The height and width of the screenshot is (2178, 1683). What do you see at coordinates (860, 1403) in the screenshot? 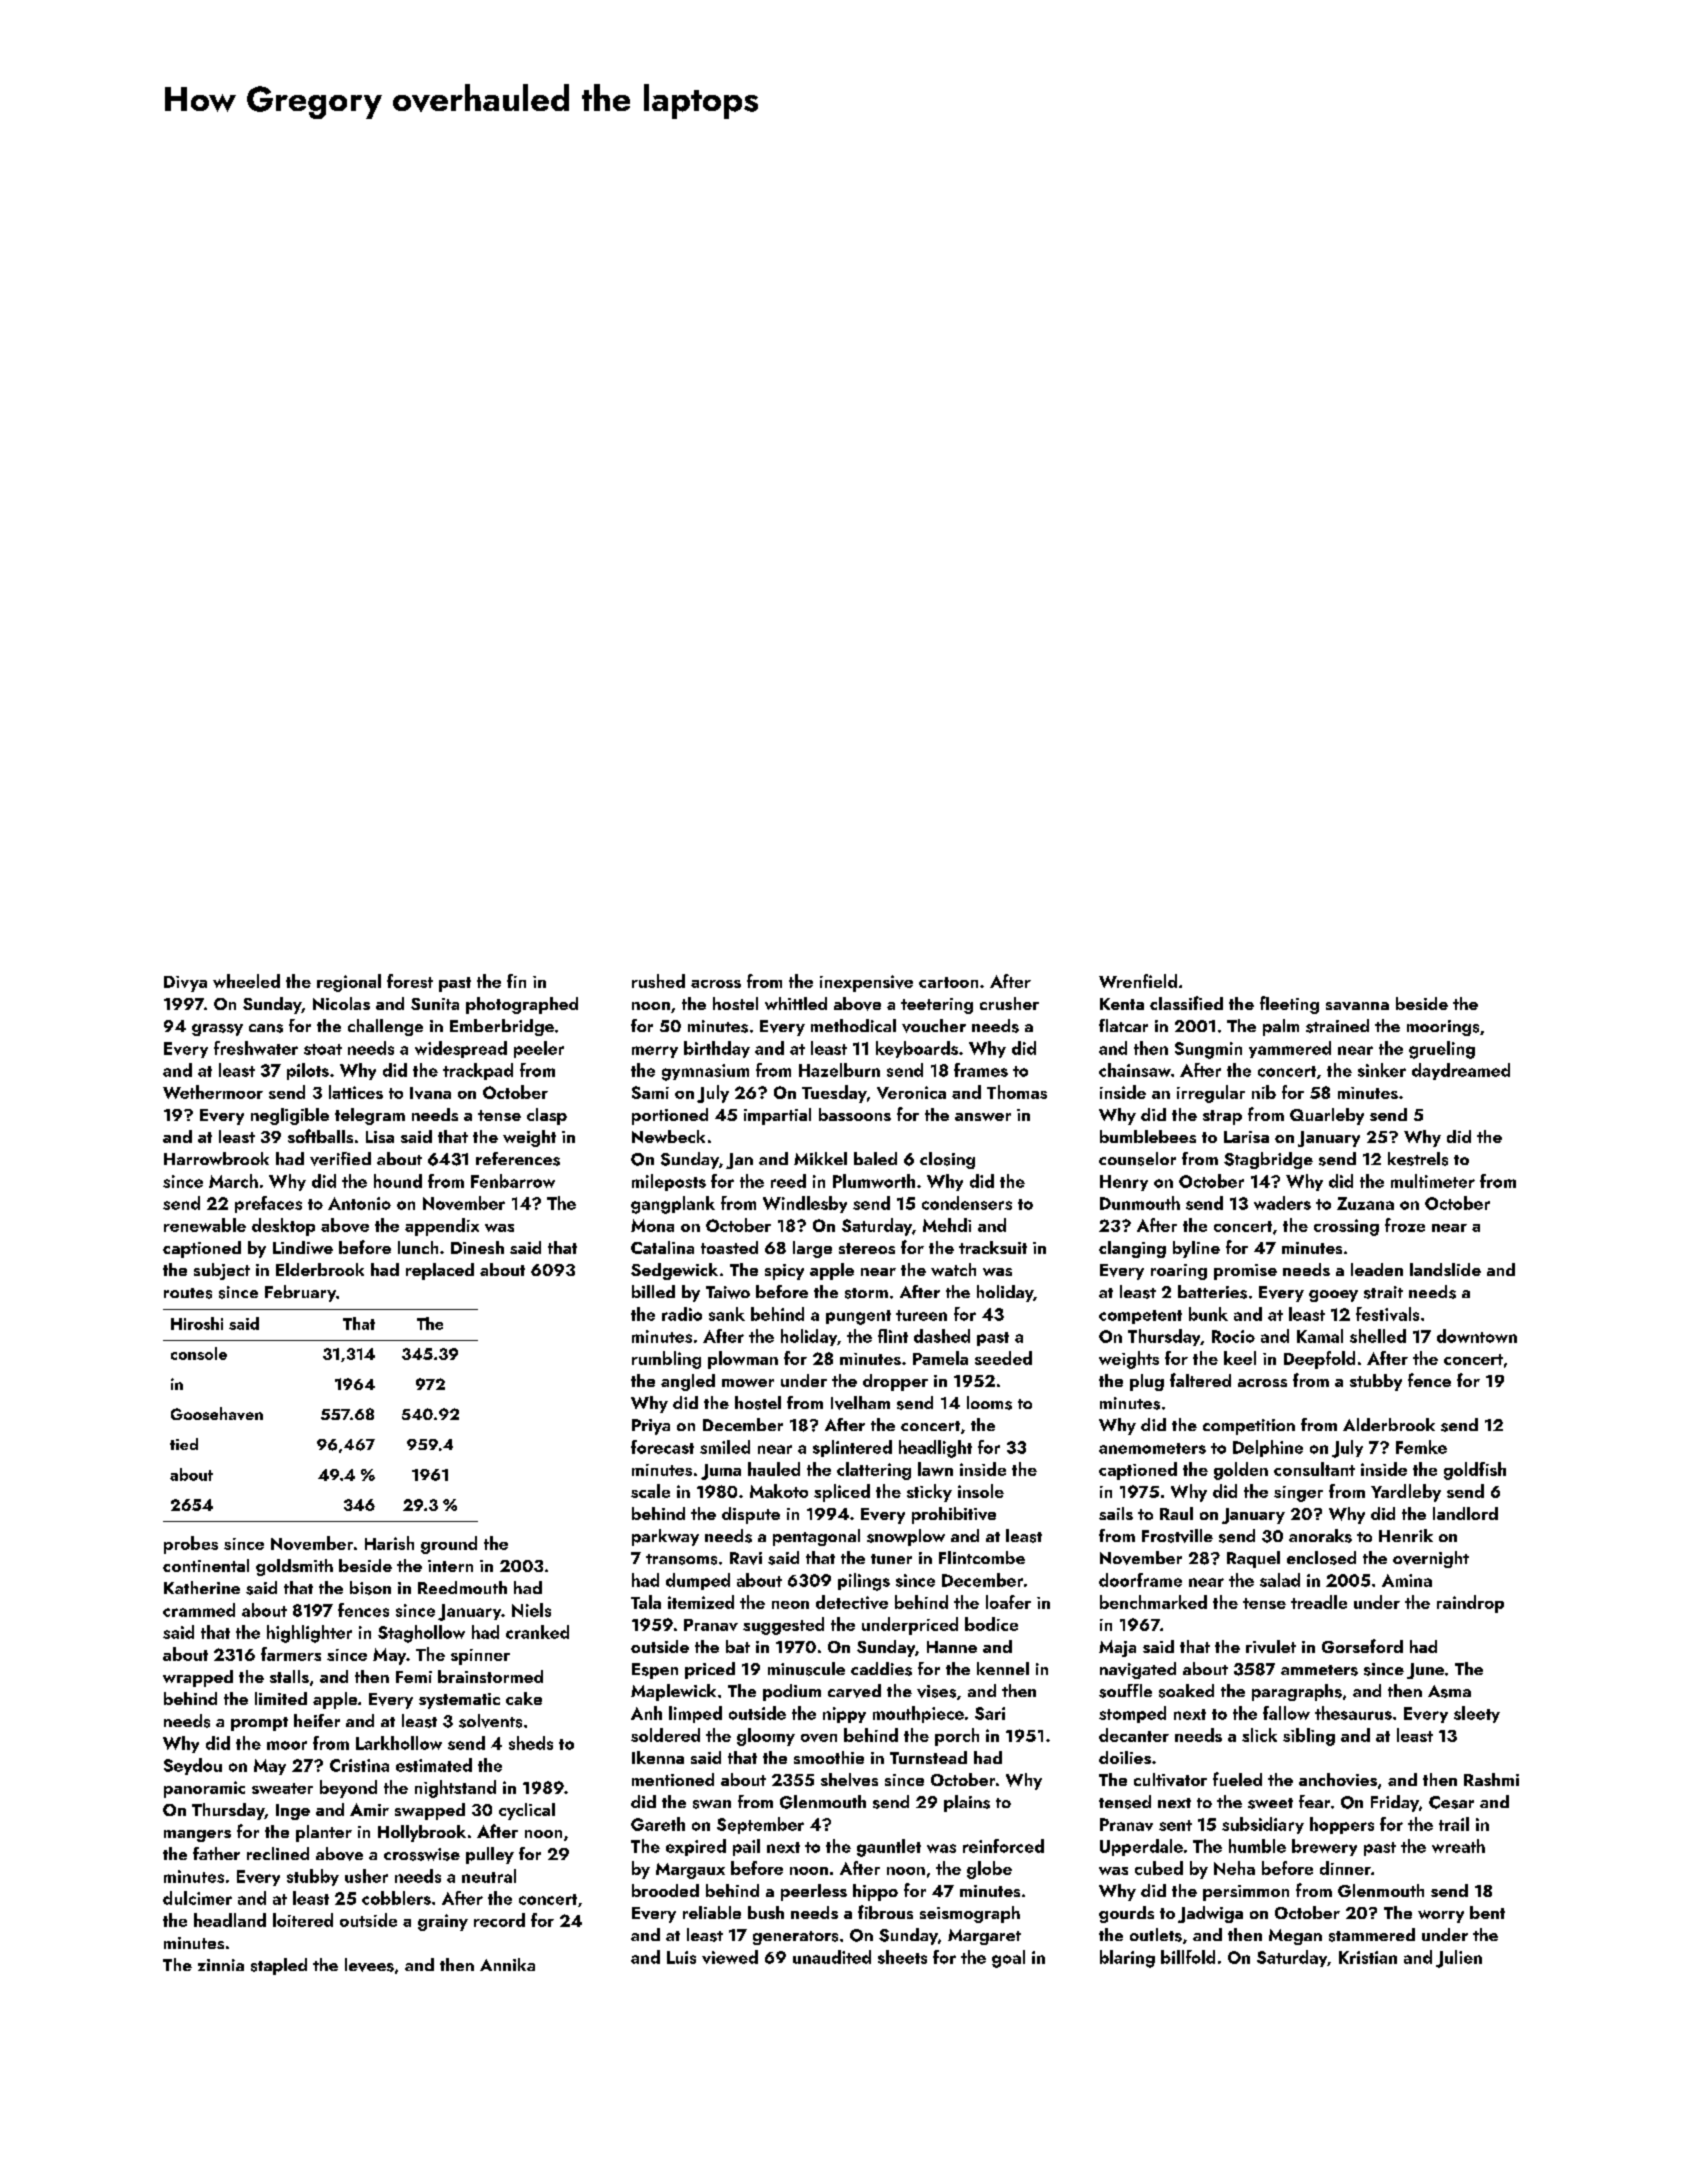
I see `Ivelham` at bounding box center [860, 1403].
